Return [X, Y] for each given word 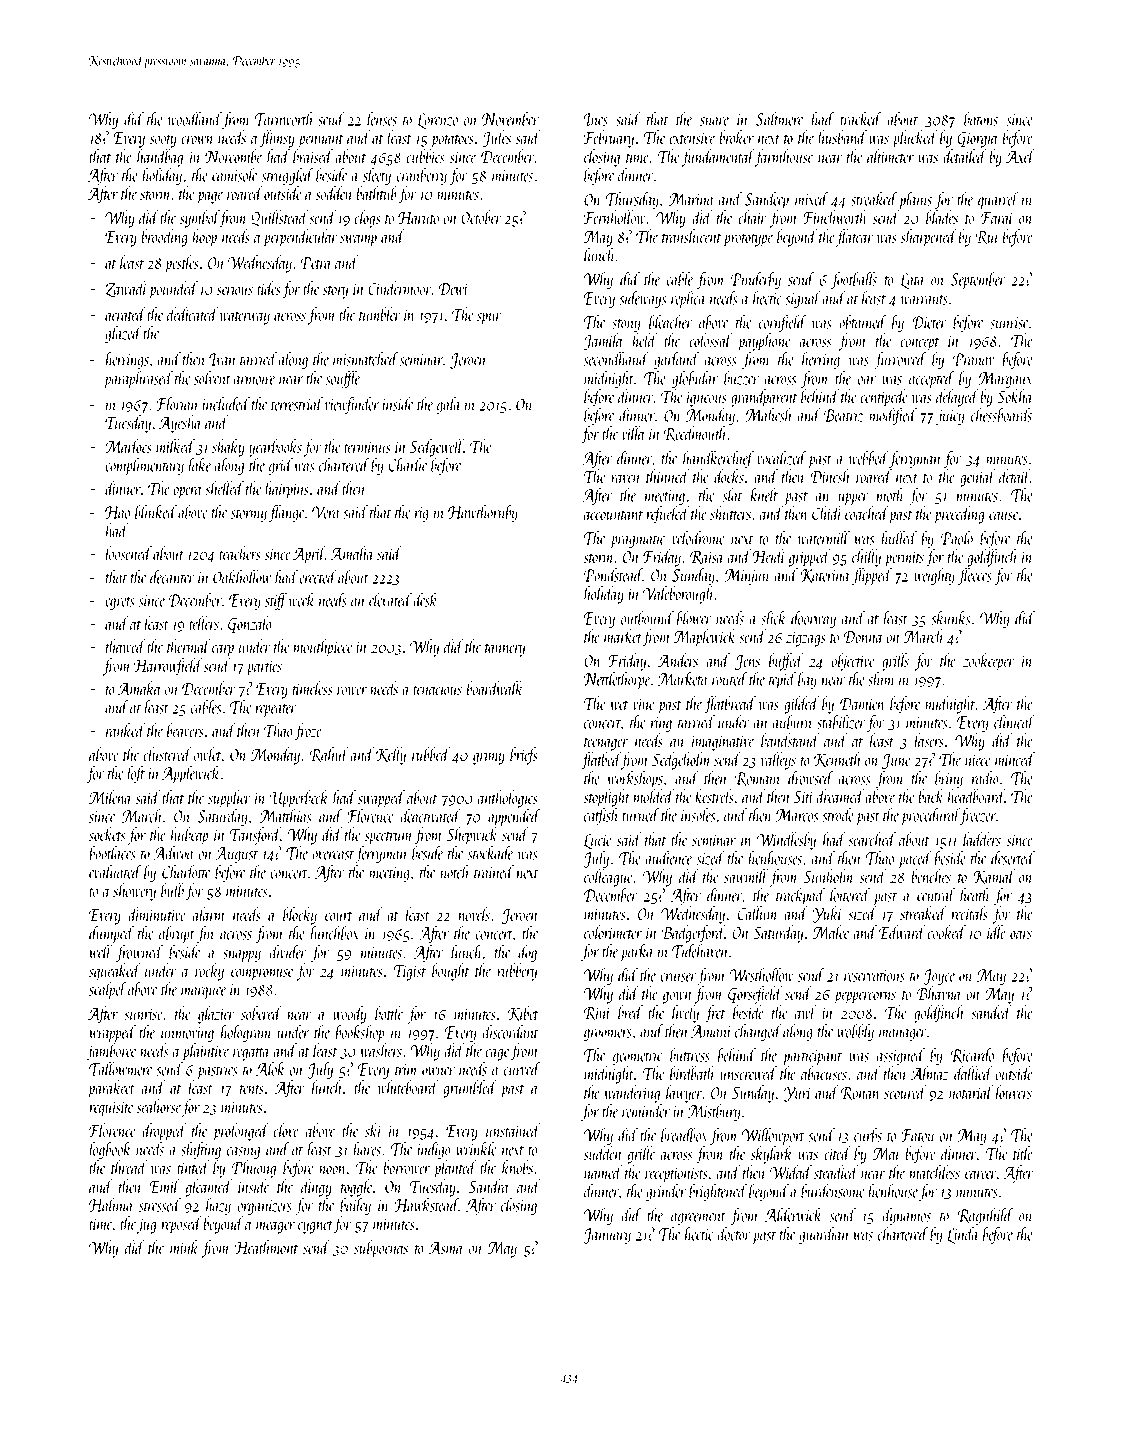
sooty [163, 141]
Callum [757, 913]
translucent [691, 236]
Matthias [286, 816]
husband [842, 137]
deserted [1013, 858]
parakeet [111, 1089]
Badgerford [693, 934]
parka [637, 952]
